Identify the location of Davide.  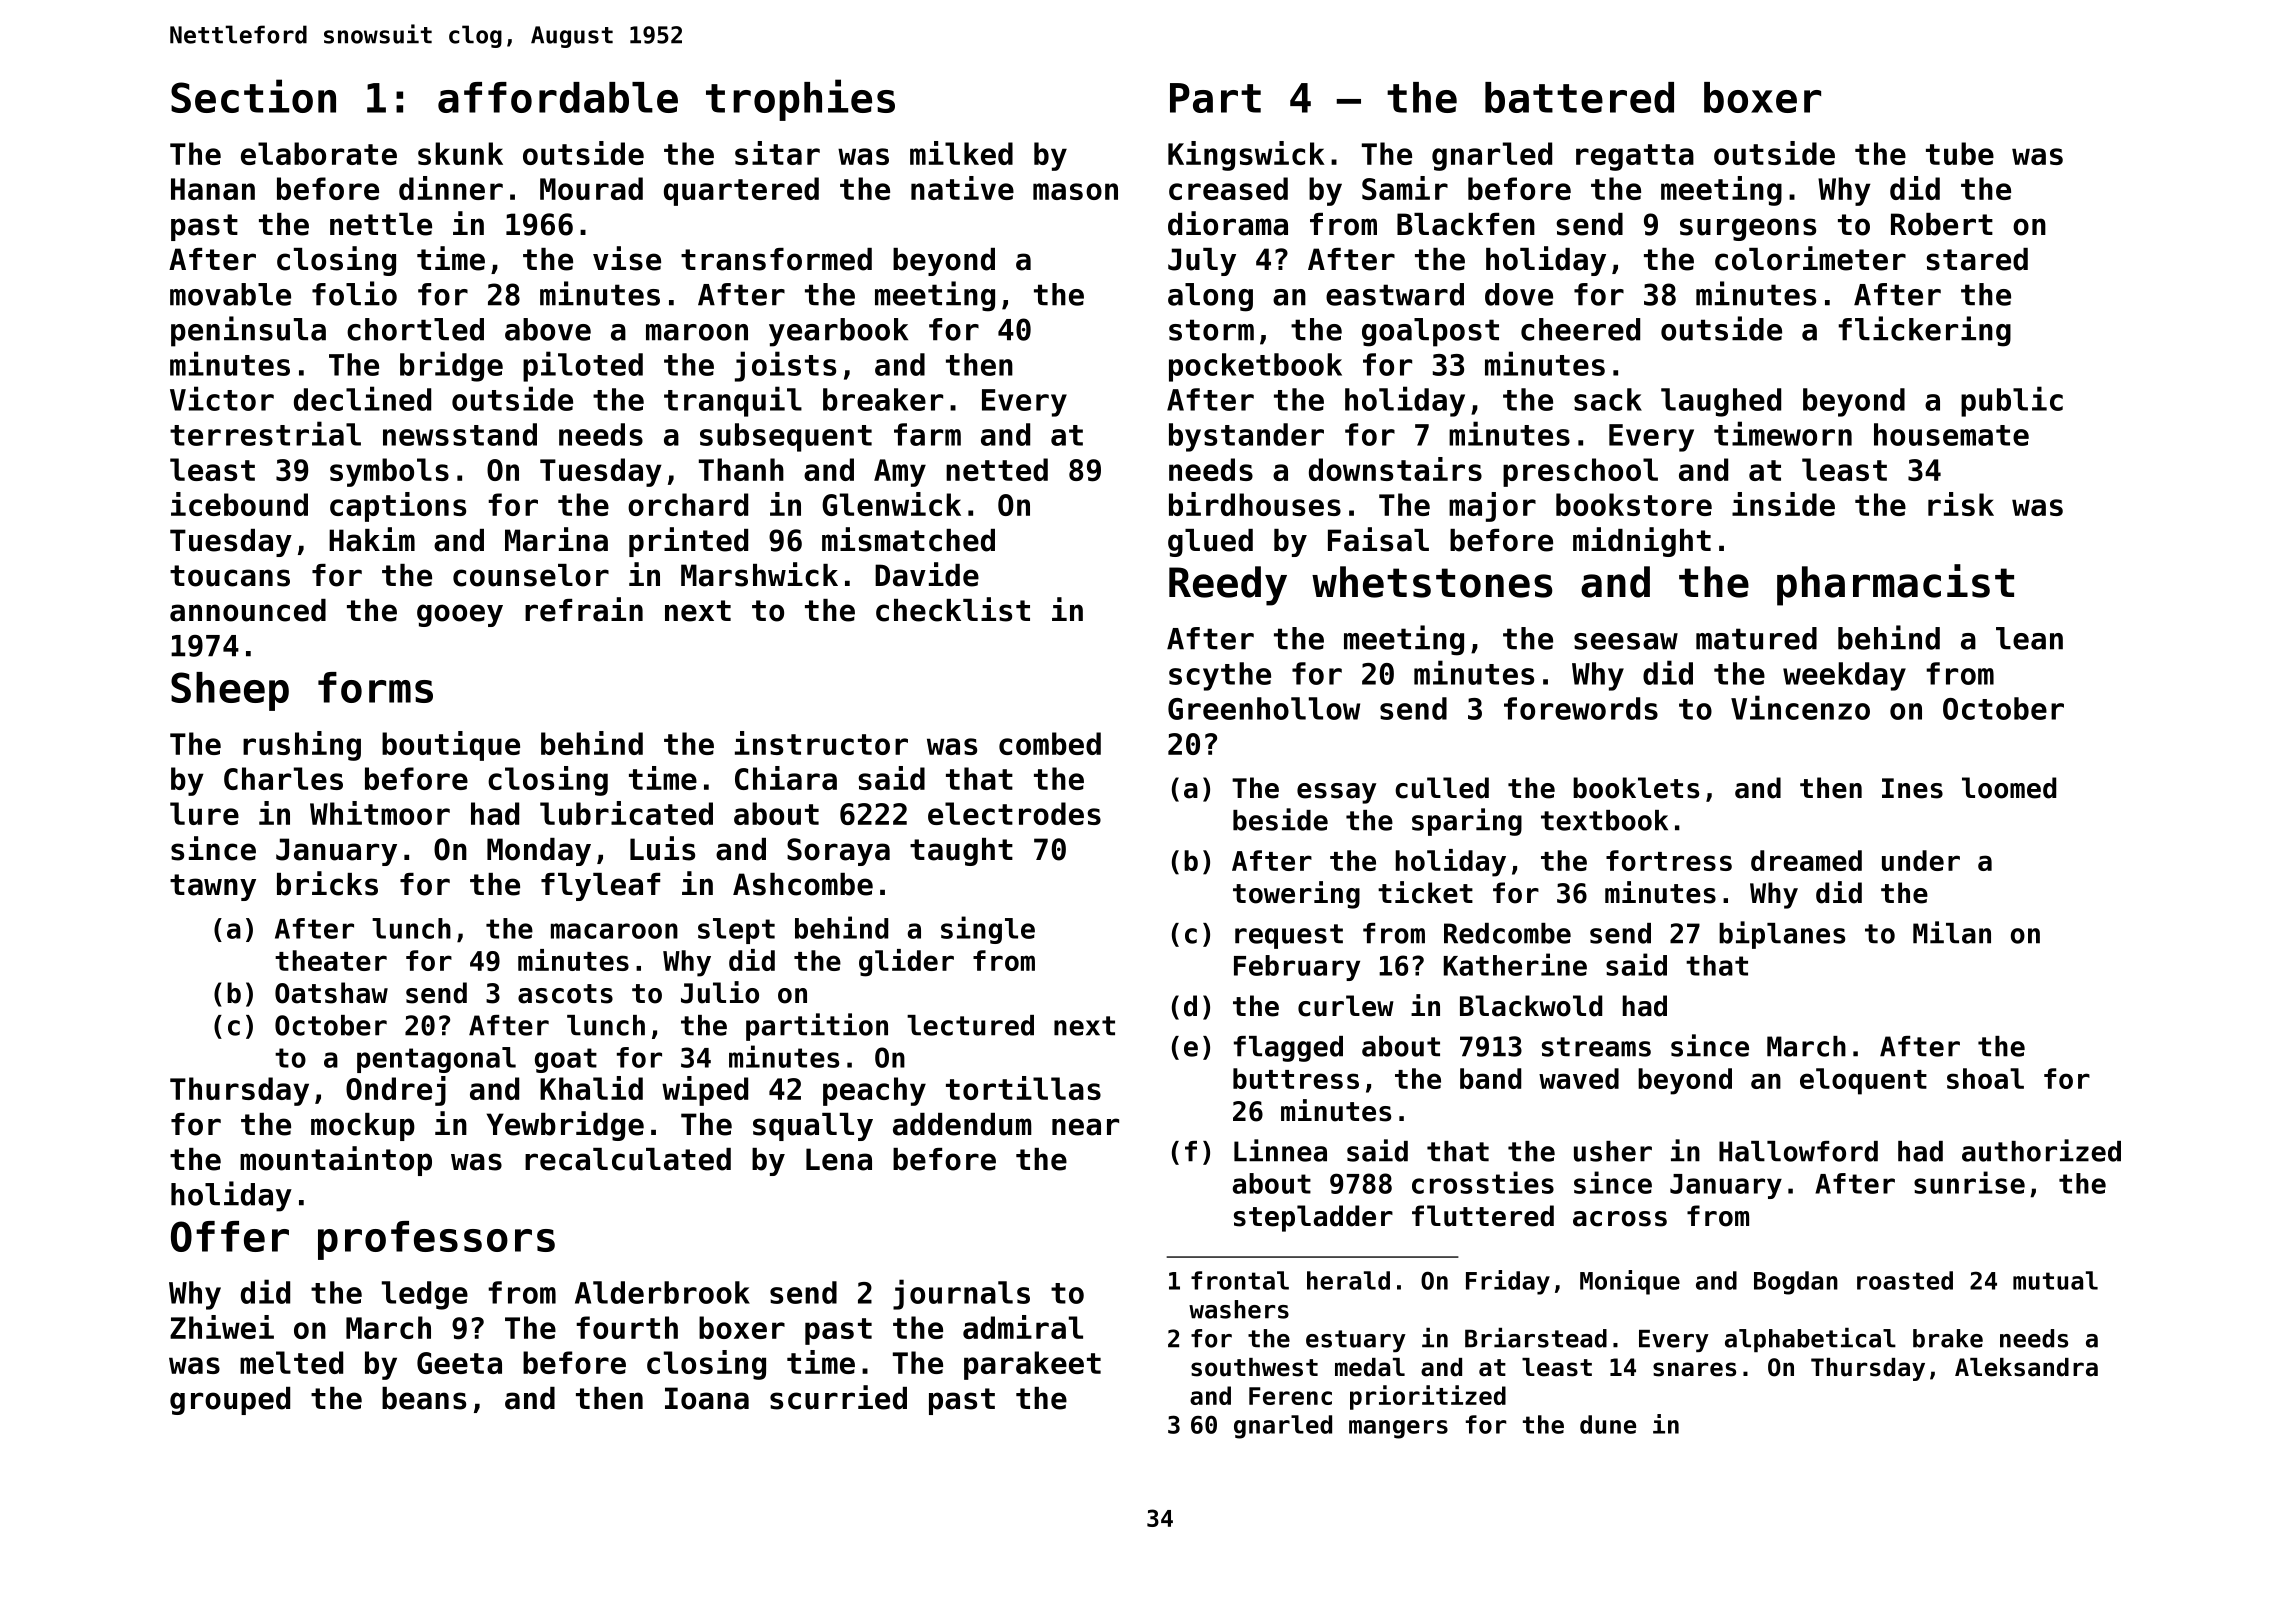
(927, 574).
